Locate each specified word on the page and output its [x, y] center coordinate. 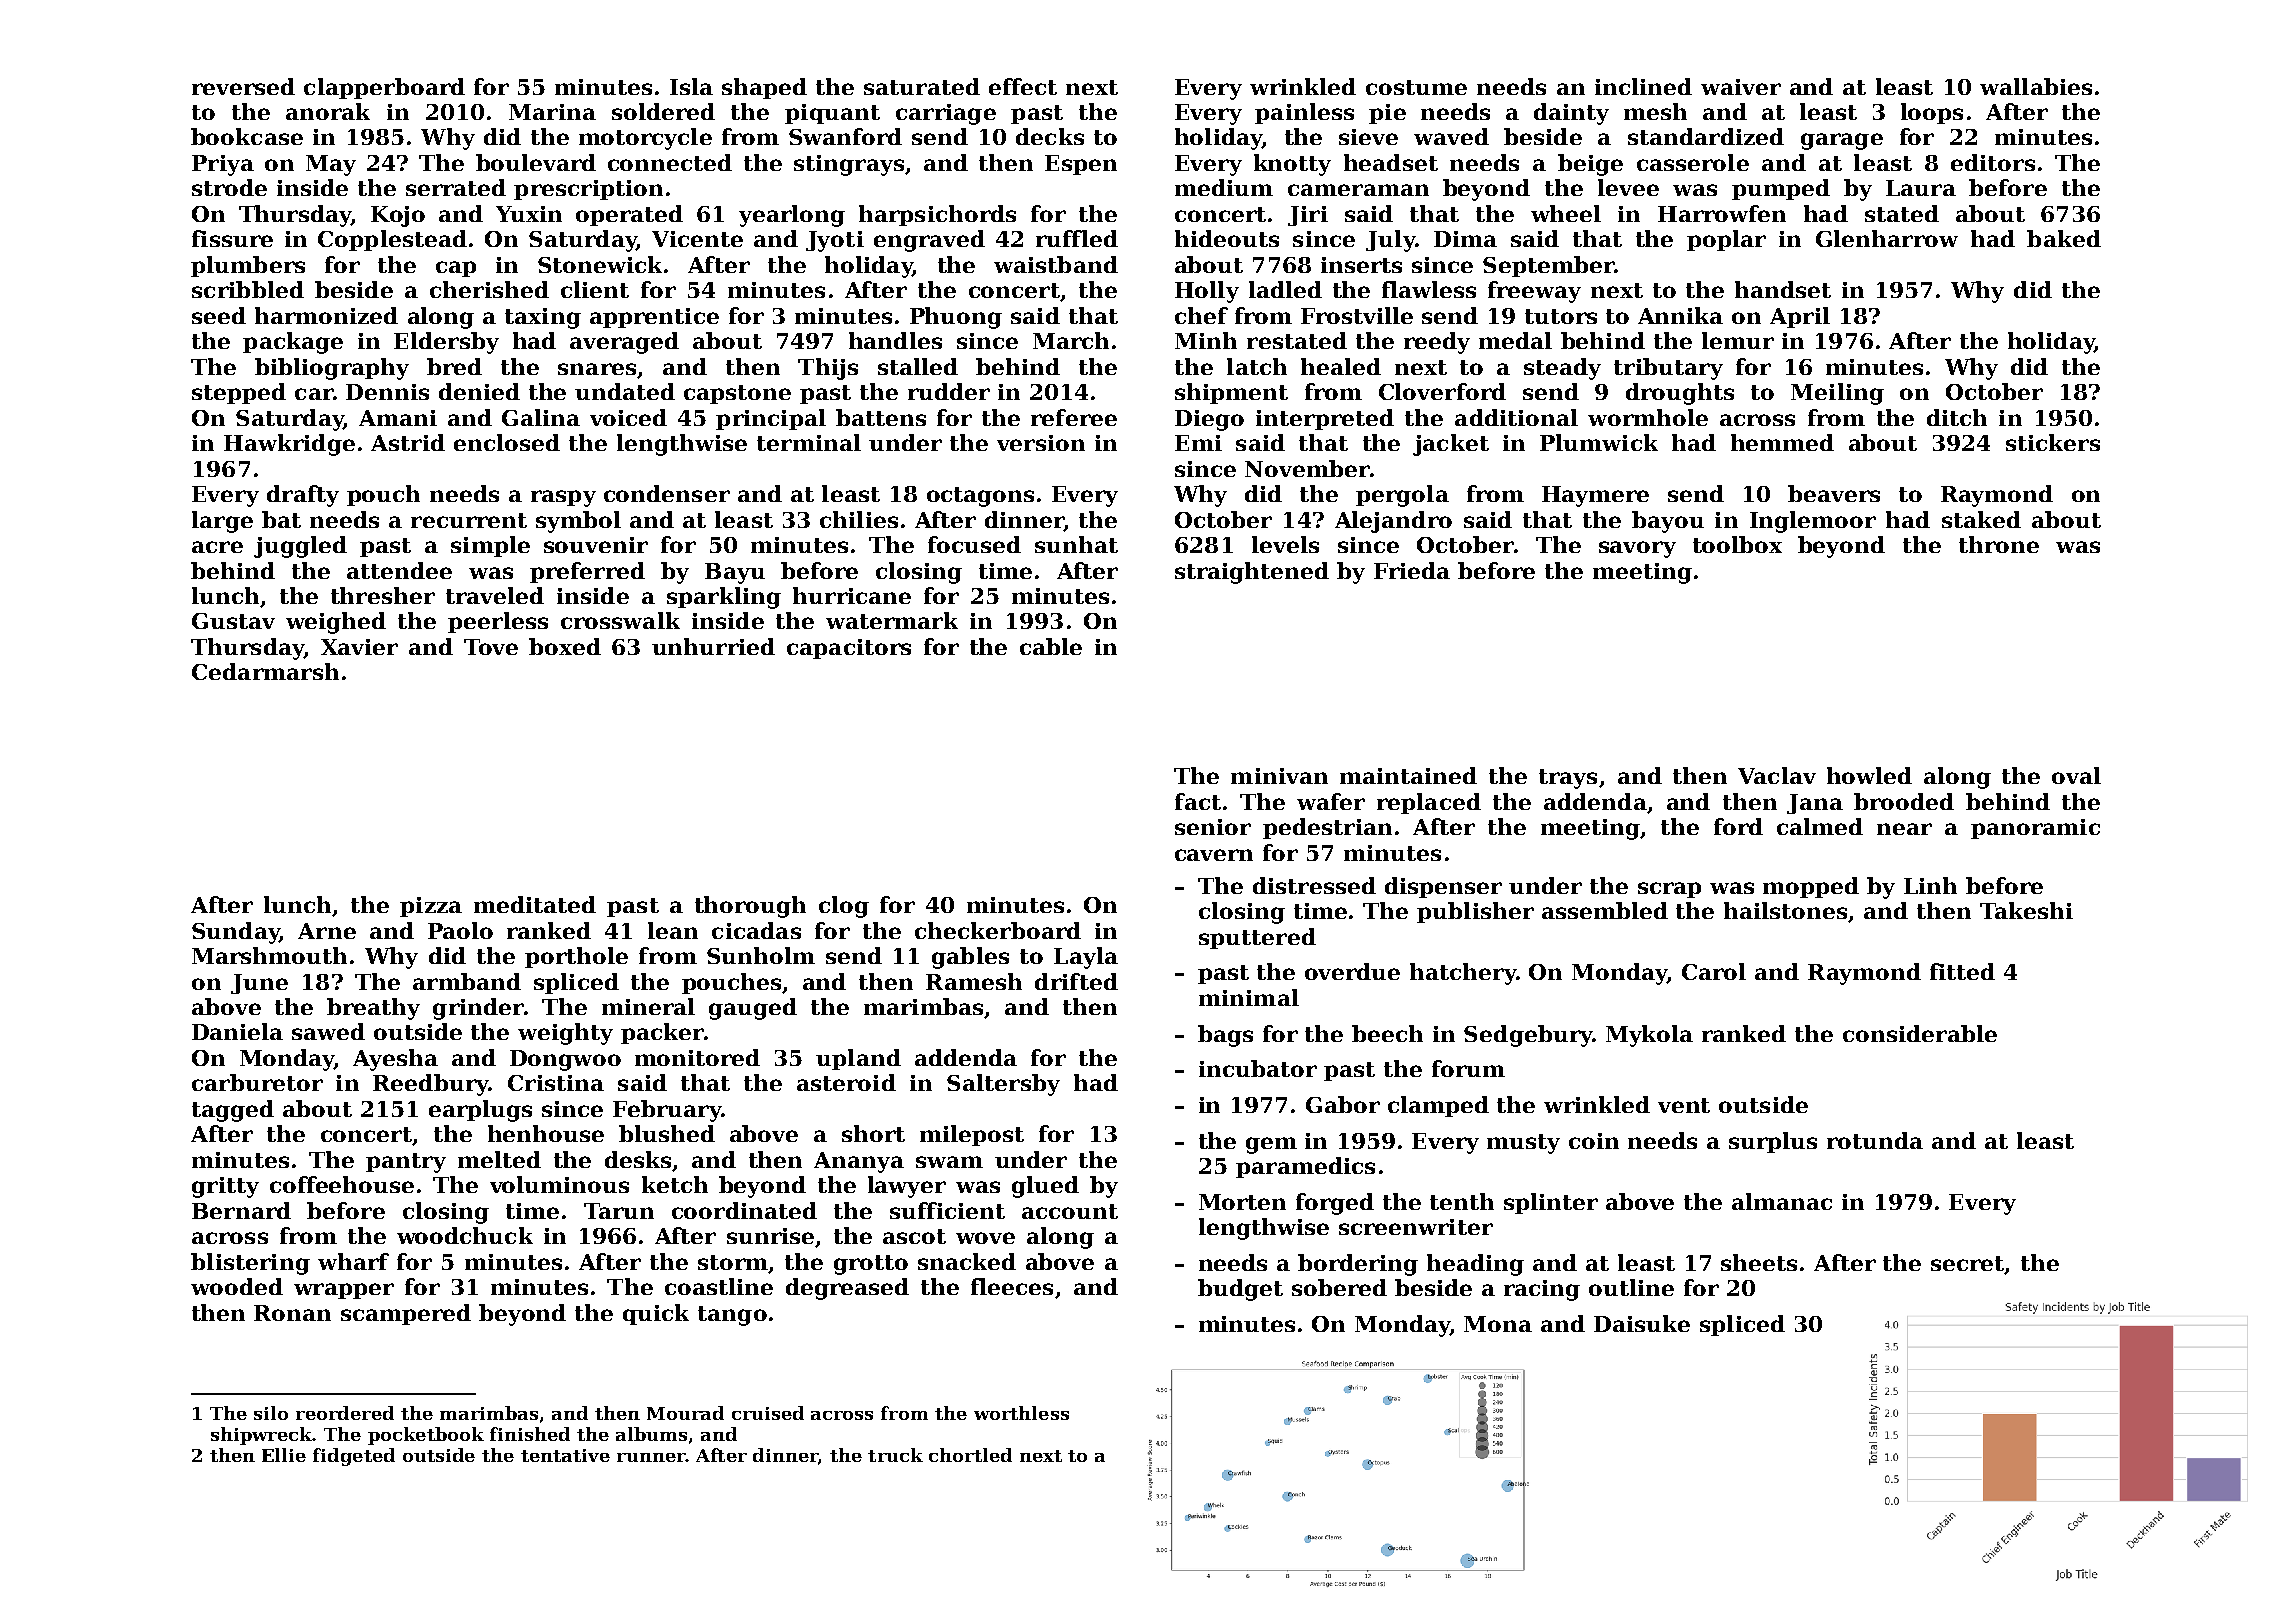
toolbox [1737, 544]
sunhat [1076, 544]
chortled [970, 1455]
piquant [832, 114]
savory [1637, 549]
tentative [565, 1455]
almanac [1782, 1201]
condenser [667, 493]
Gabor [1343, 1104]
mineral [648, 1006]
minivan [1279, 776]
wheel [1566, 213]
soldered [663, 111]
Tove [491, 647]
